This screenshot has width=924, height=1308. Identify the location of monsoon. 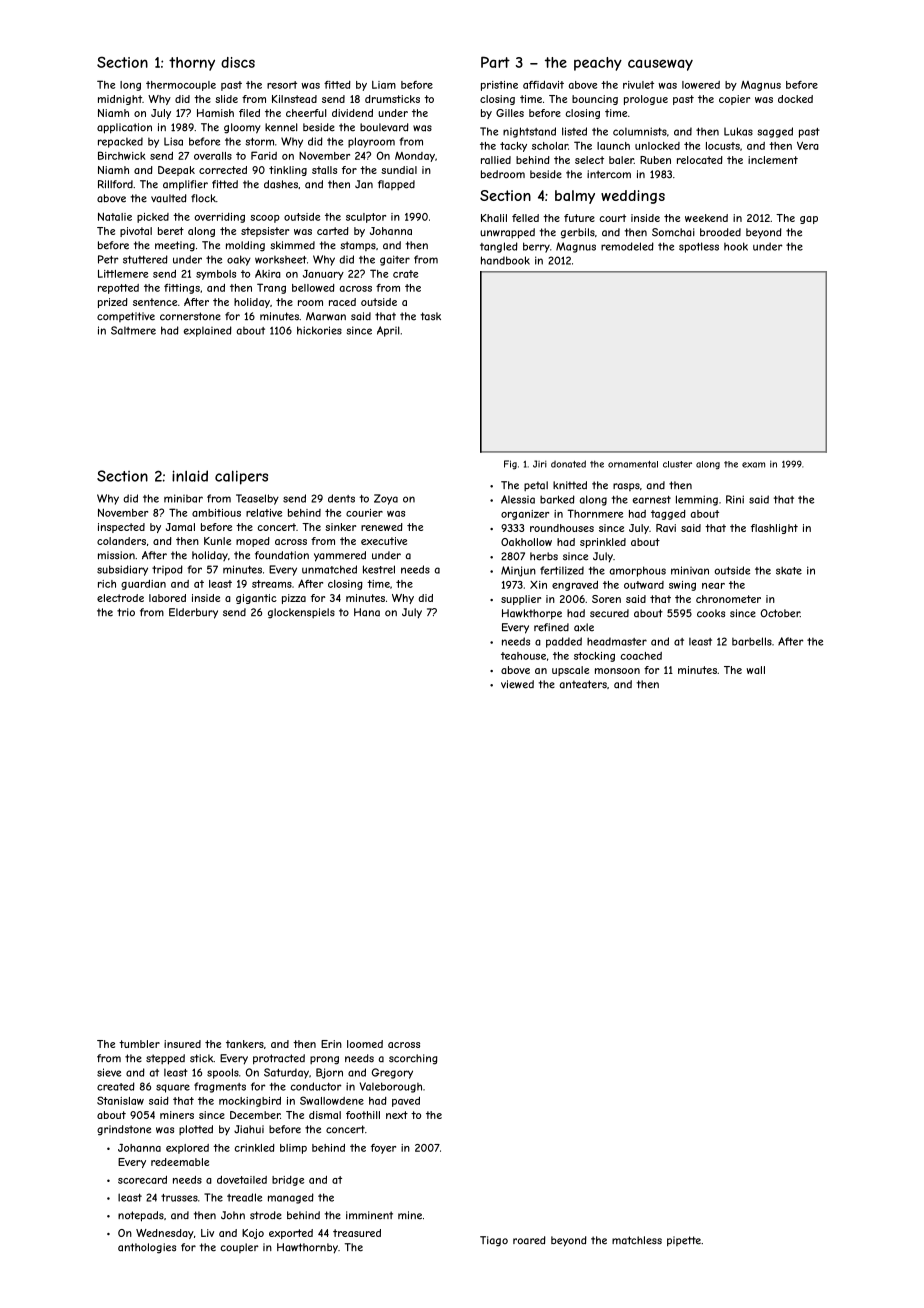
(617, 671).
